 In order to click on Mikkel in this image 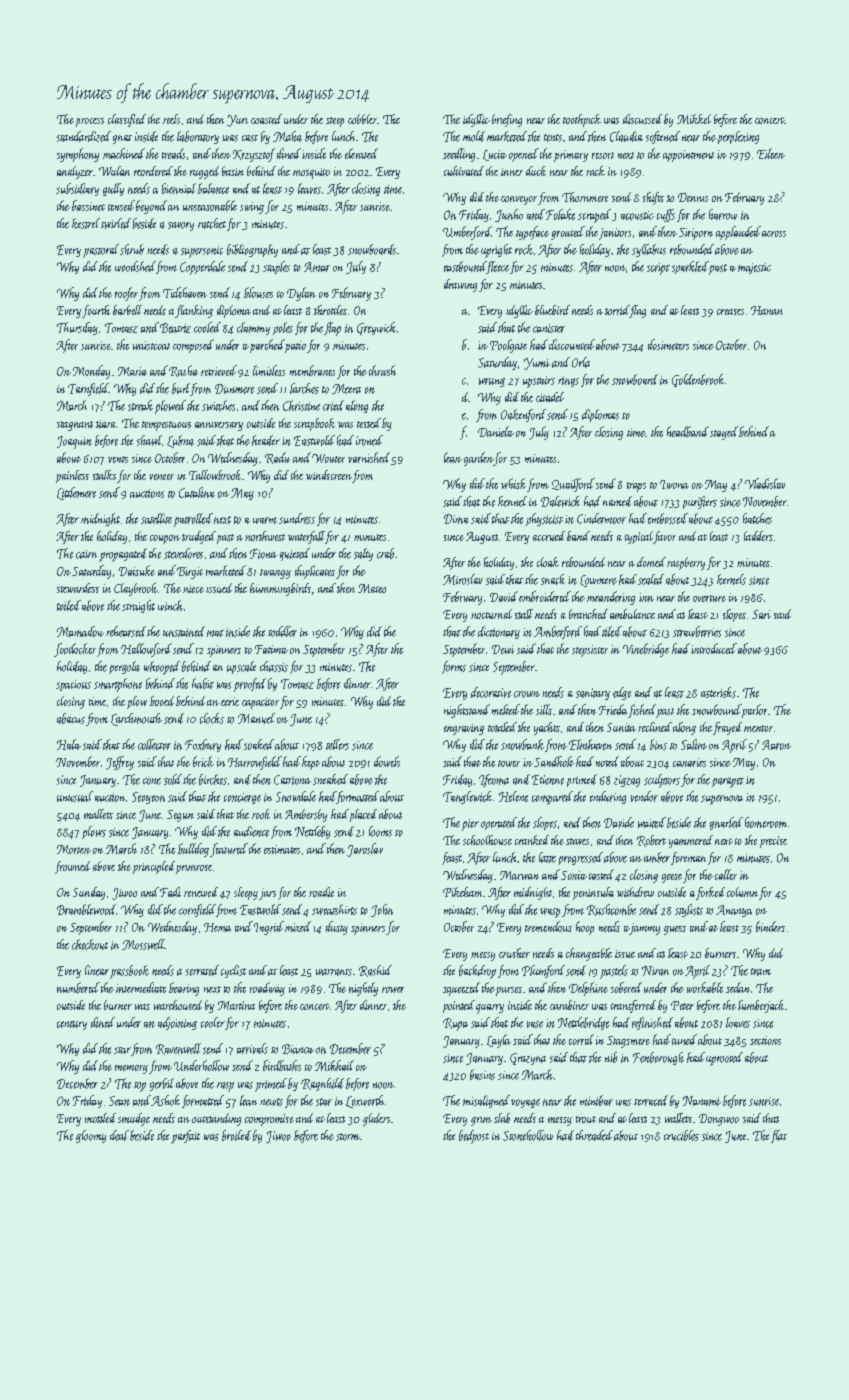, I will do `click(694, 119)`.
